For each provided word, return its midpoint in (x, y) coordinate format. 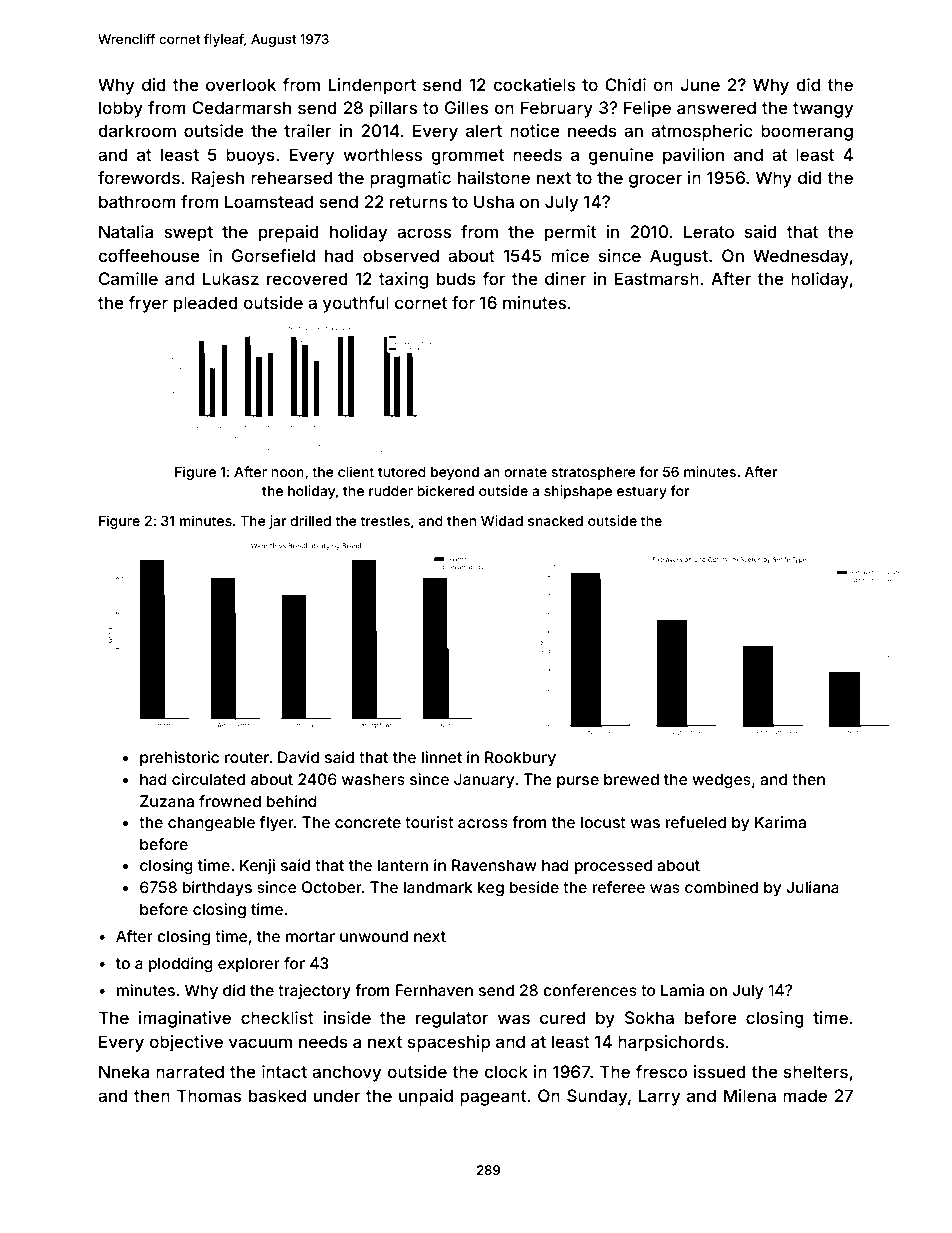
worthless (382, 154)
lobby (121, 109)
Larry (659, 1097)
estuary (642, 492)
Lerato (709, 231)
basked (277, 1095)
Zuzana (167, 801)
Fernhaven (434, 990)
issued (720, 1071)
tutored (402, 472)
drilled (310, 520)
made (805, 1095)
